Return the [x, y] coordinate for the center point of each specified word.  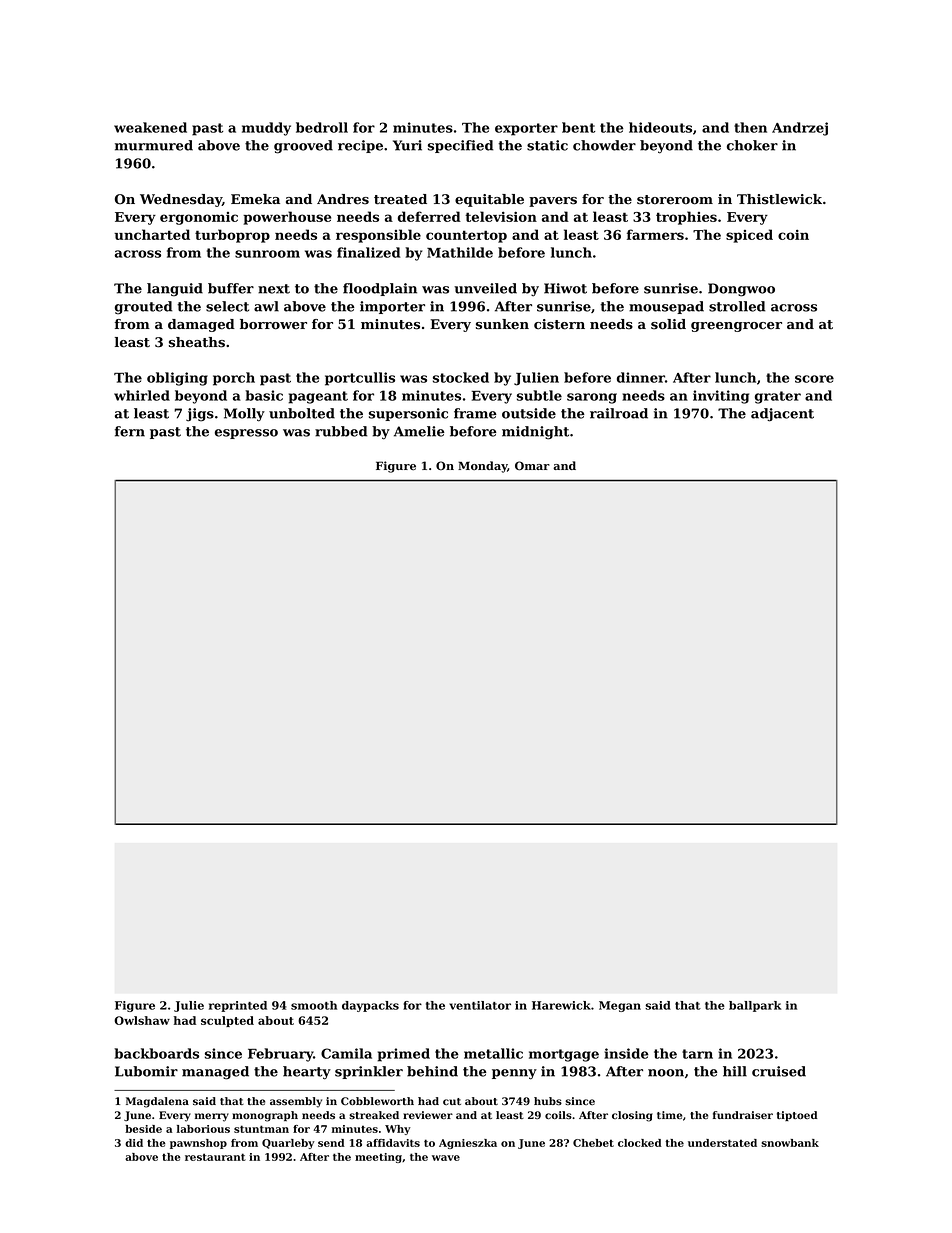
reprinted [238, 1006]
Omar [532, 466]
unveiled [485, 288]
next [274, 289]
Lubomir [146, 1071]
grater [778, 397]
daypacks [370, 1006]
